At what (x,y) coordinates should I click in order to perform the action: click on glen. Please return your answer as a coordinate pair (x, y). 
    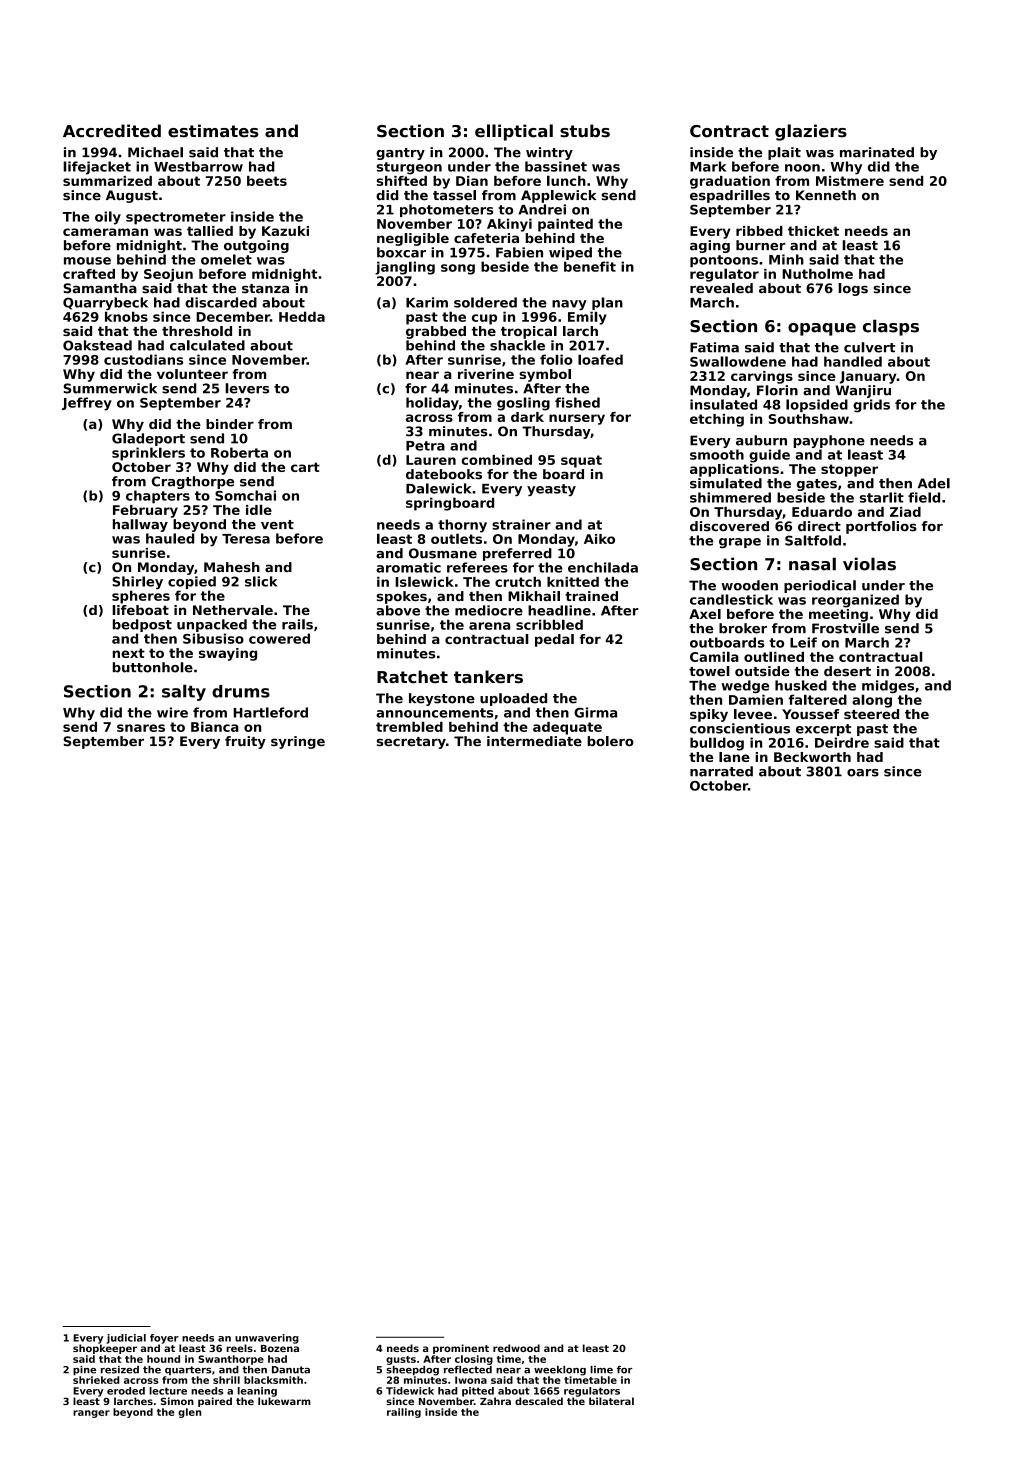
    Looking at the image, I should click on (189, 1413).
